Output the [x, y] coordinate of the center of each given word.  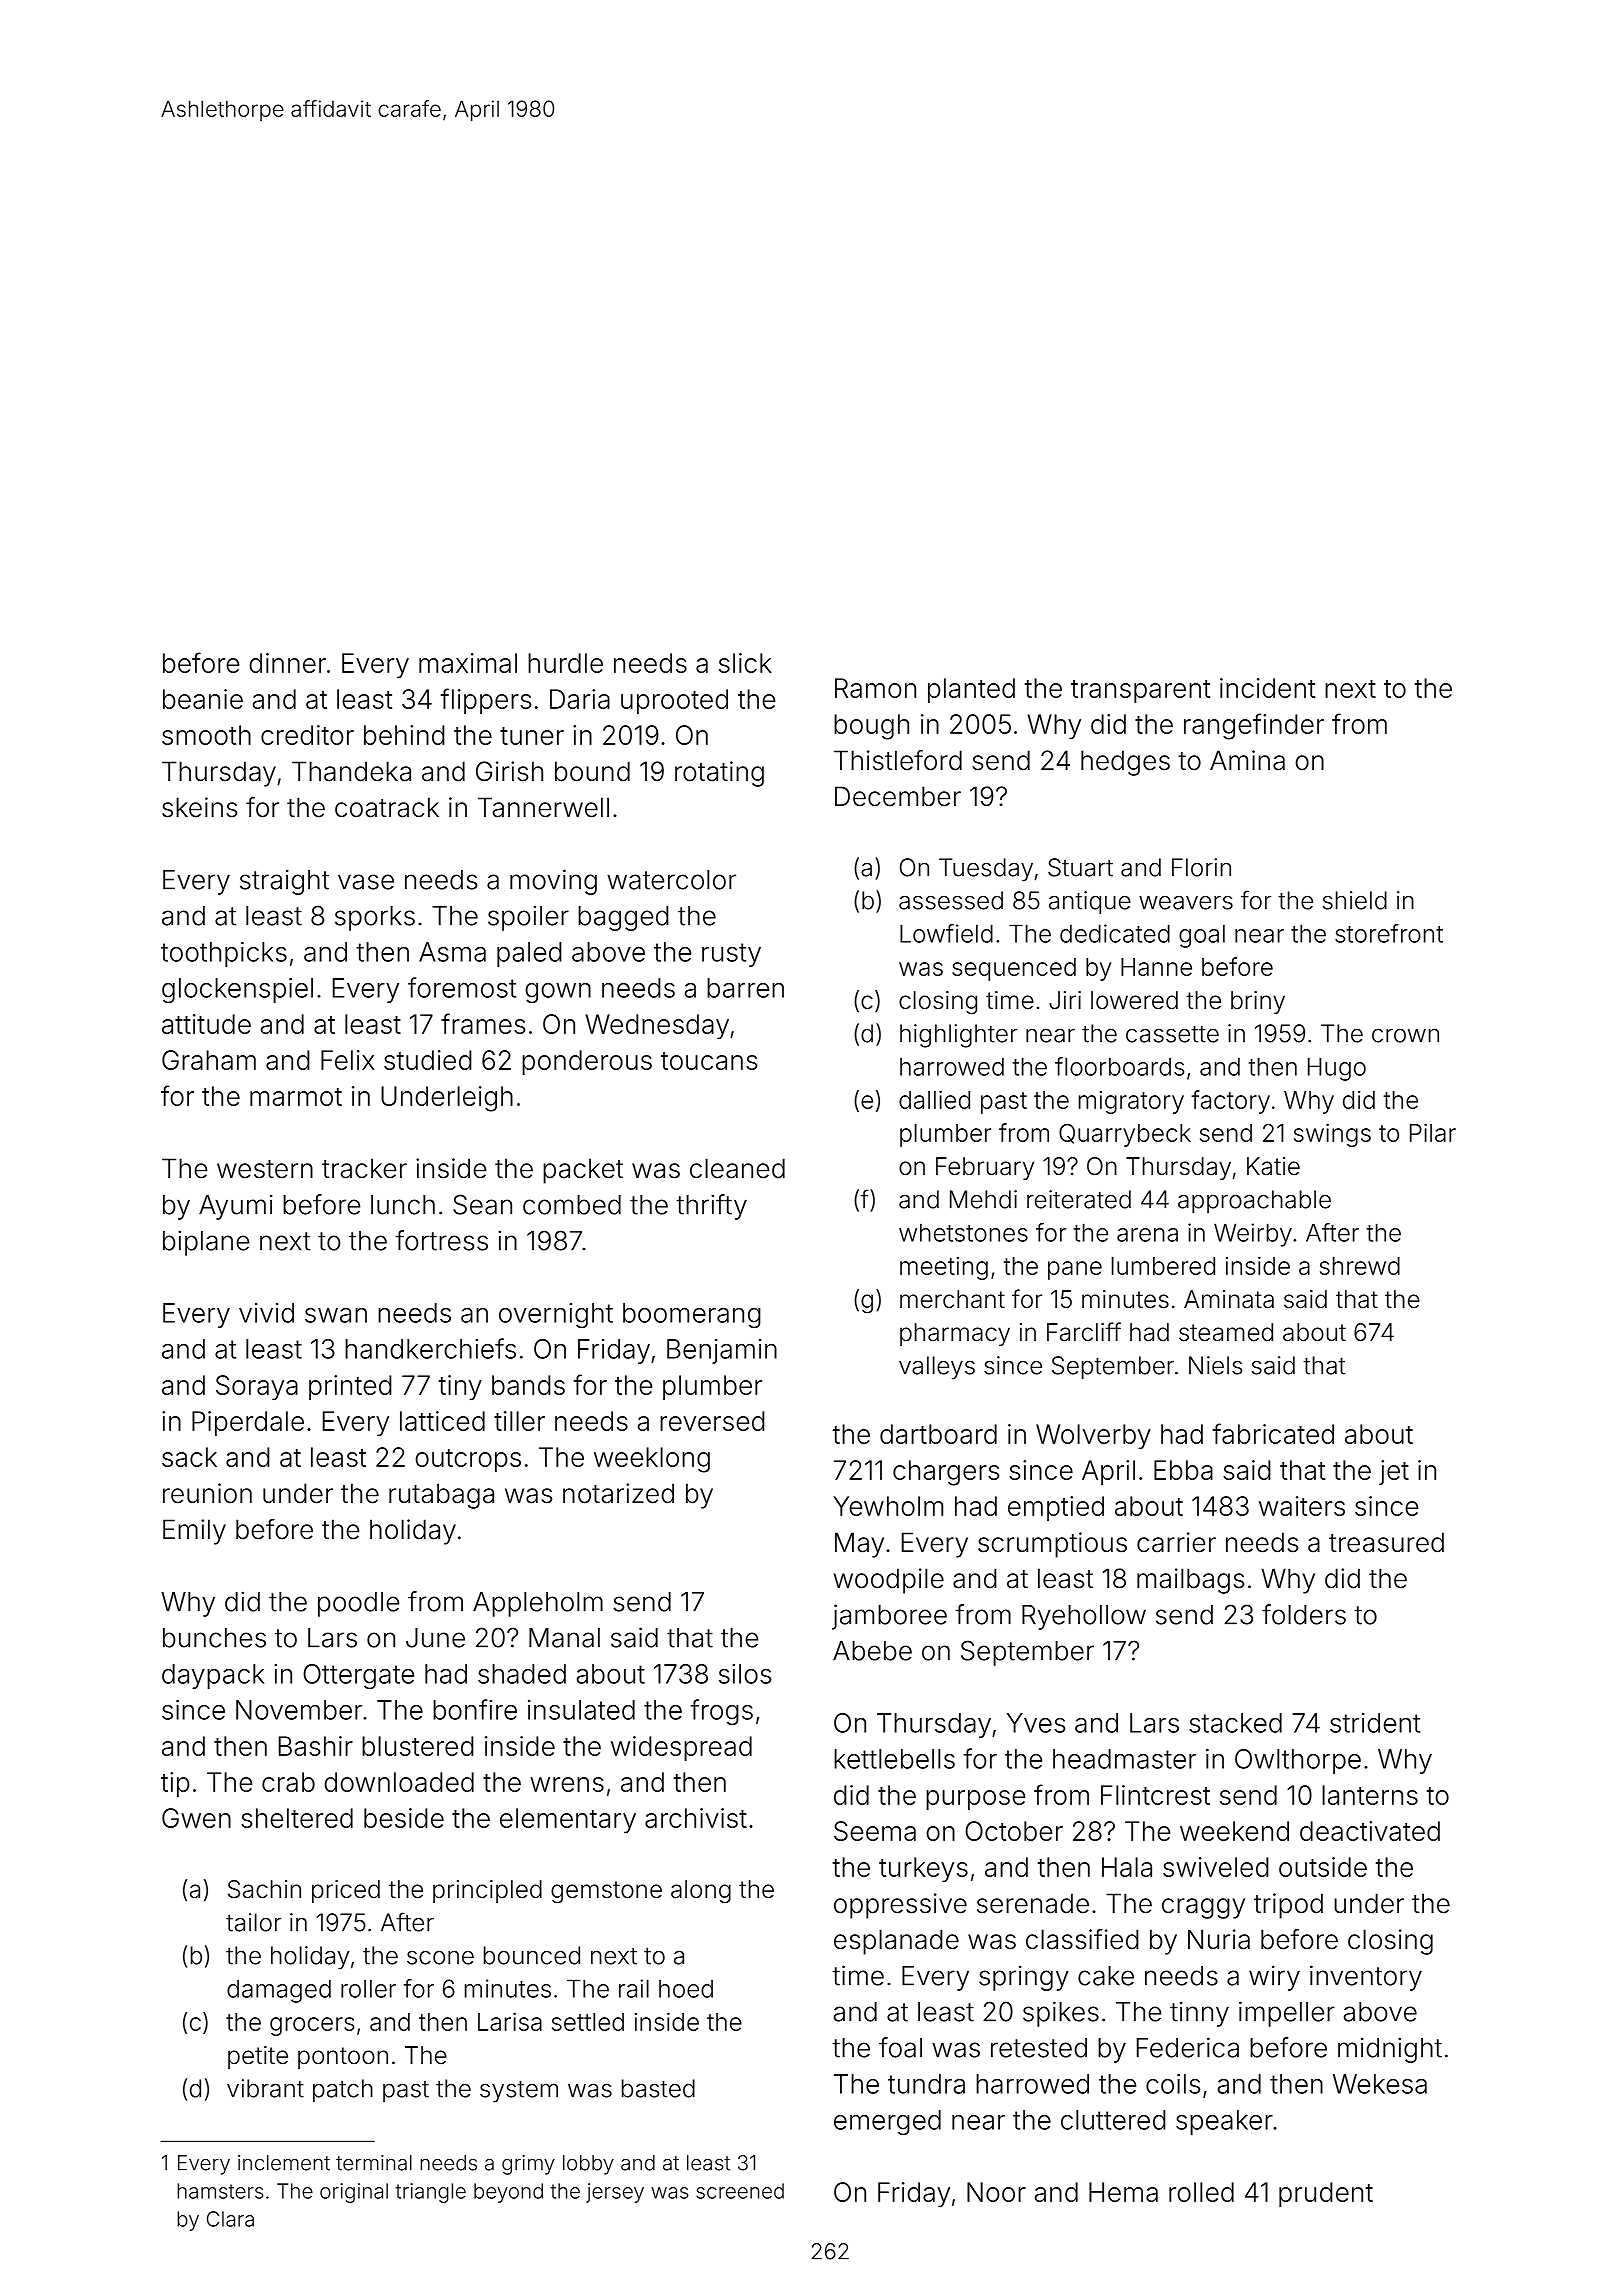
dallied [934, 1099]
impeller [1287, 2014]
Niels [1215, 1365]
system [519, 2091]
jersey [615, 2193]
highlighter [958, 1036]
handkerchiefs [430, 1348]
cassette [1172, 1034]
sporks [375, 918]
